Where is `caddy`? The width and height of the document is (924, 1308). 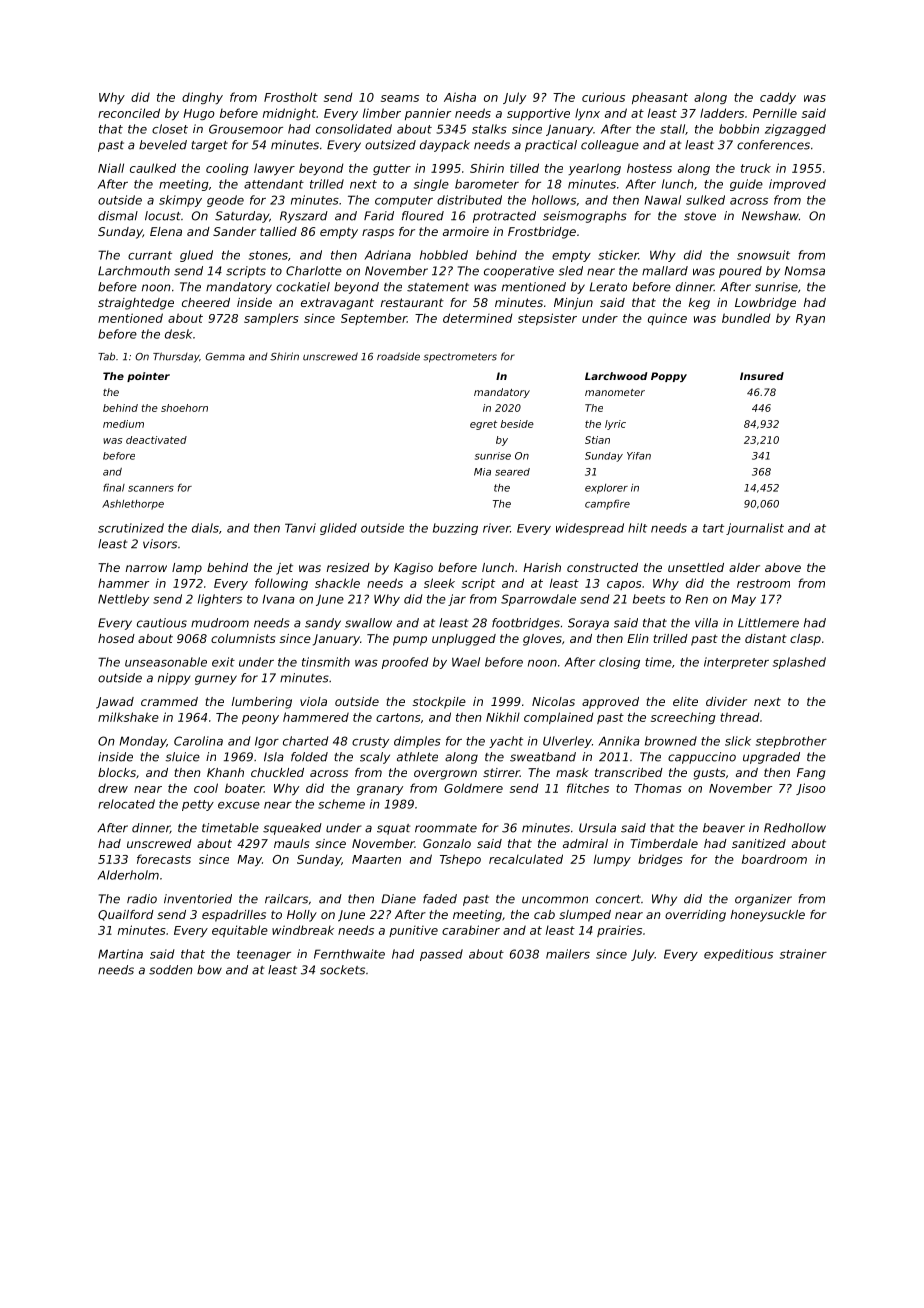
caddy is located at coordinates (778, 98).
